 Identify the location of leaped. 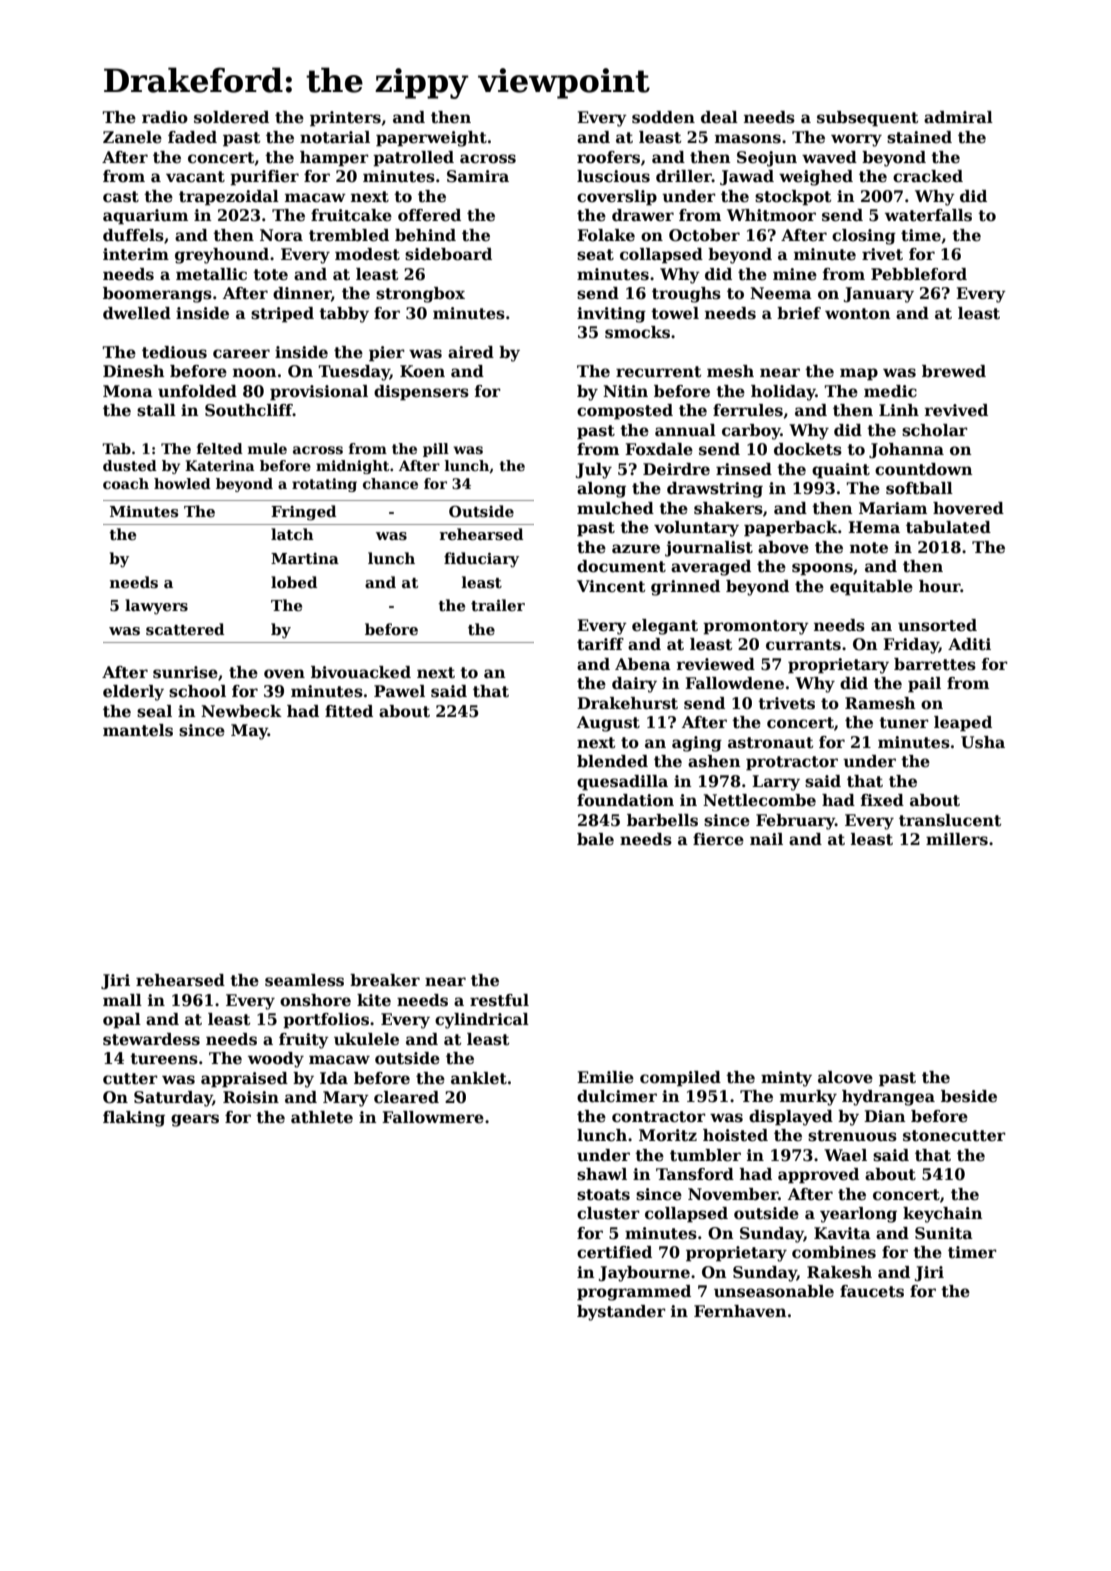
(963, 724).
